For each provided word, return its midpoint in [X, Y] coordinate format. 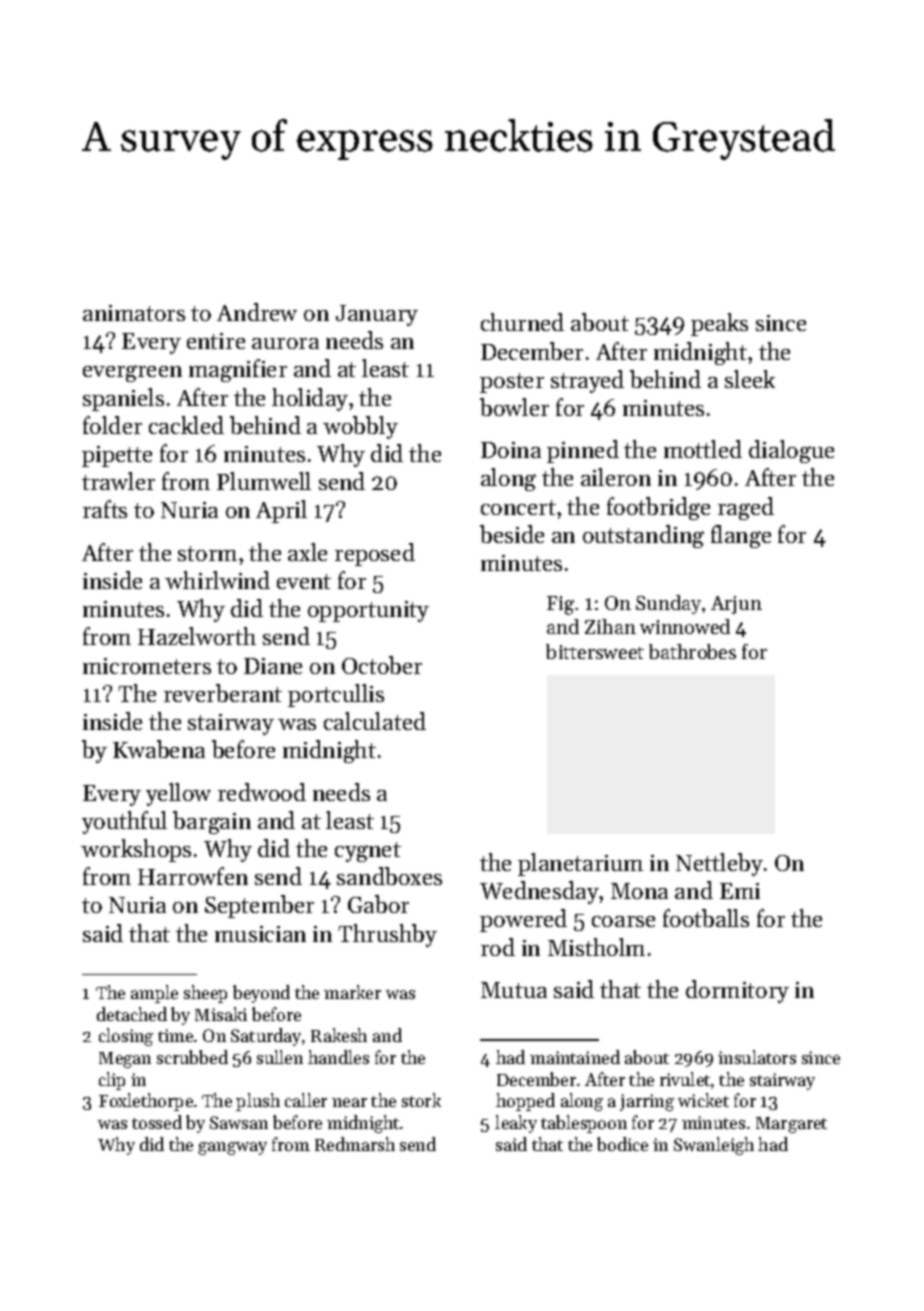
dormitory [737, 991]
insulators [757, 1057]
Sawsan [239, 1122]
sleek [750, 379]
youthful [124, 822]
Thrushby [387, 935]
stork [421, 1100]
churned [522, 322]
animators [134, 313]
